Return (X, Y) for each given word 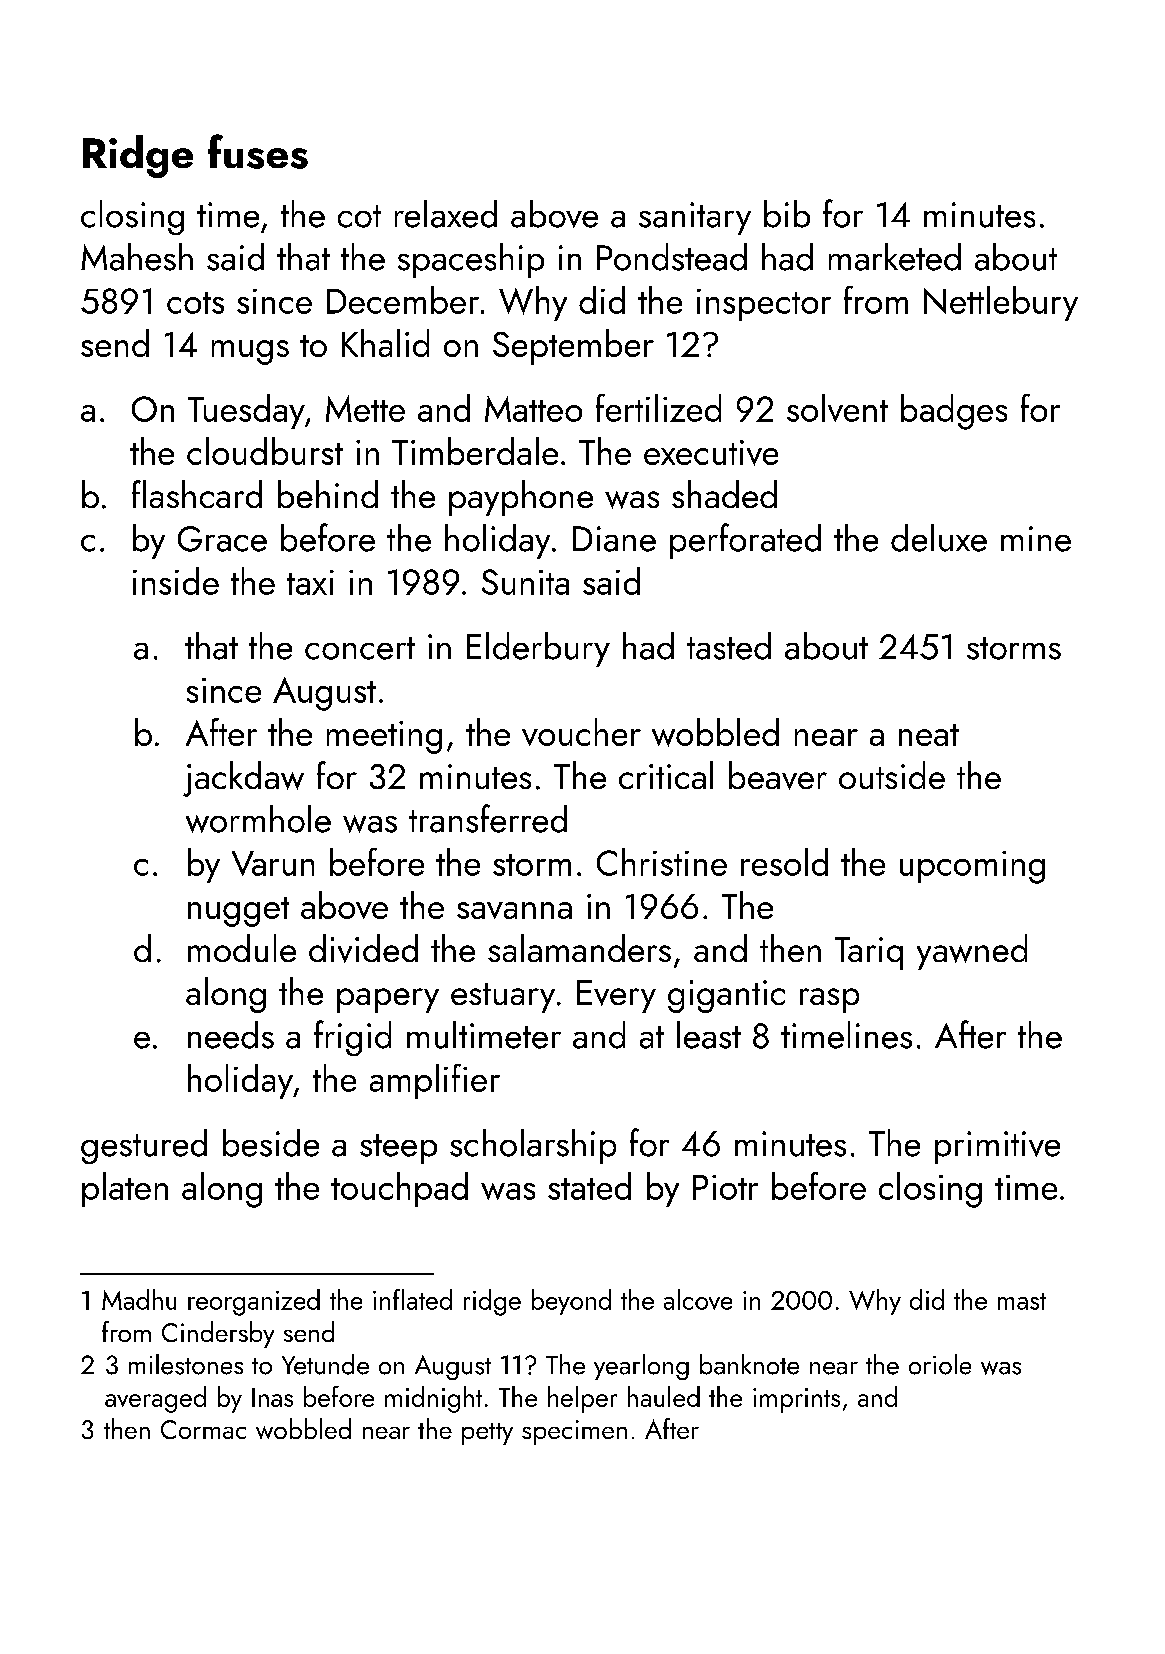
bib (787, 214)
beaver (778, 775)
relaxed (446, 214)
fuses (258, 151)
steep (398, 1149)
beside (271, 1143)
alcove (698, 1299)
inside (176, 581)
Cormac (203, 1429)
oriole (940, 1364)
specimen (574, 1432)
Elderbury (538, 649)
